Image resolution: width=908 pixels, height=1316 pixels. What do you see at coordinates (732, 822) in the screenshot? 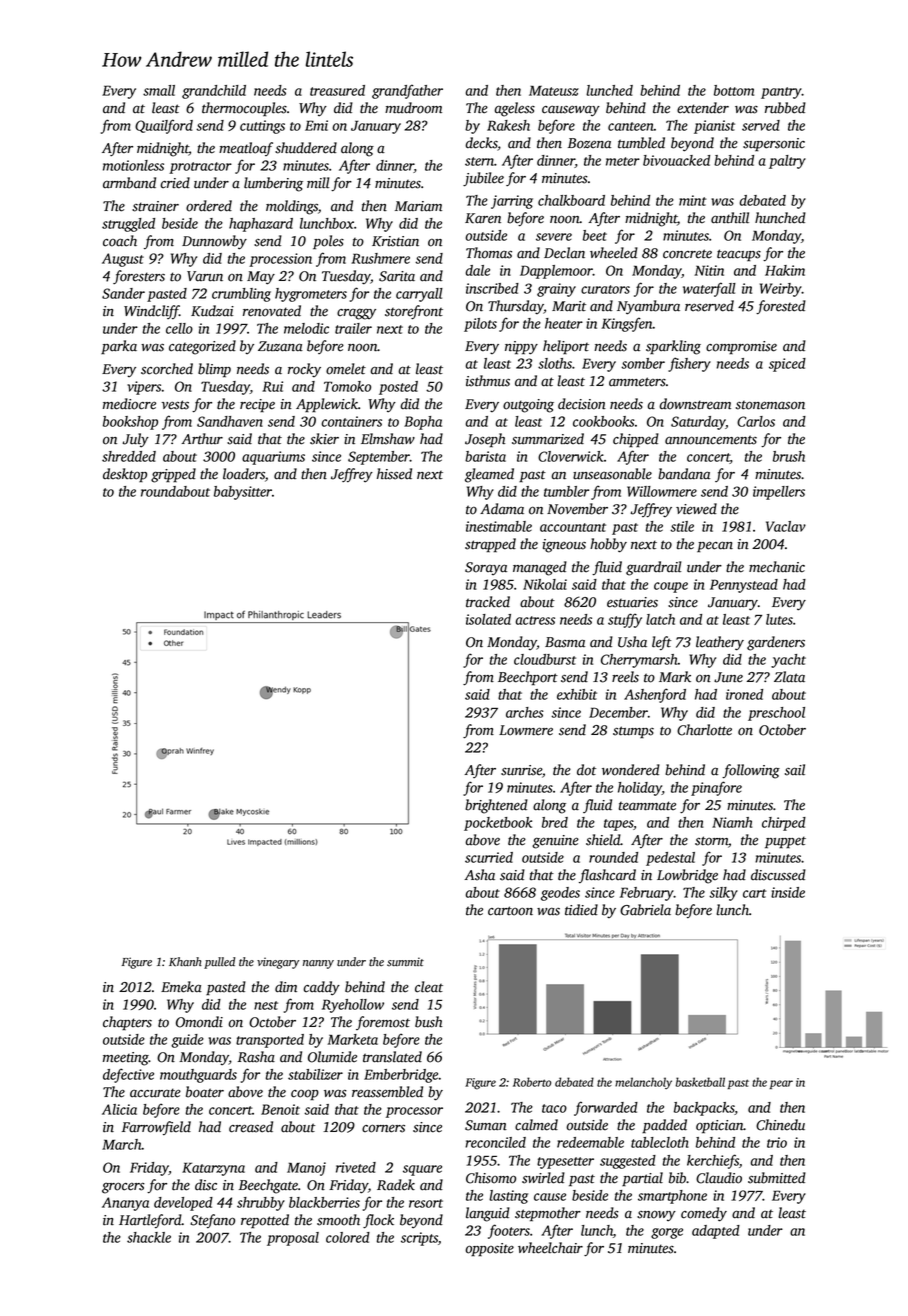
I see `Niamh` at bounding box center [732, 822].
